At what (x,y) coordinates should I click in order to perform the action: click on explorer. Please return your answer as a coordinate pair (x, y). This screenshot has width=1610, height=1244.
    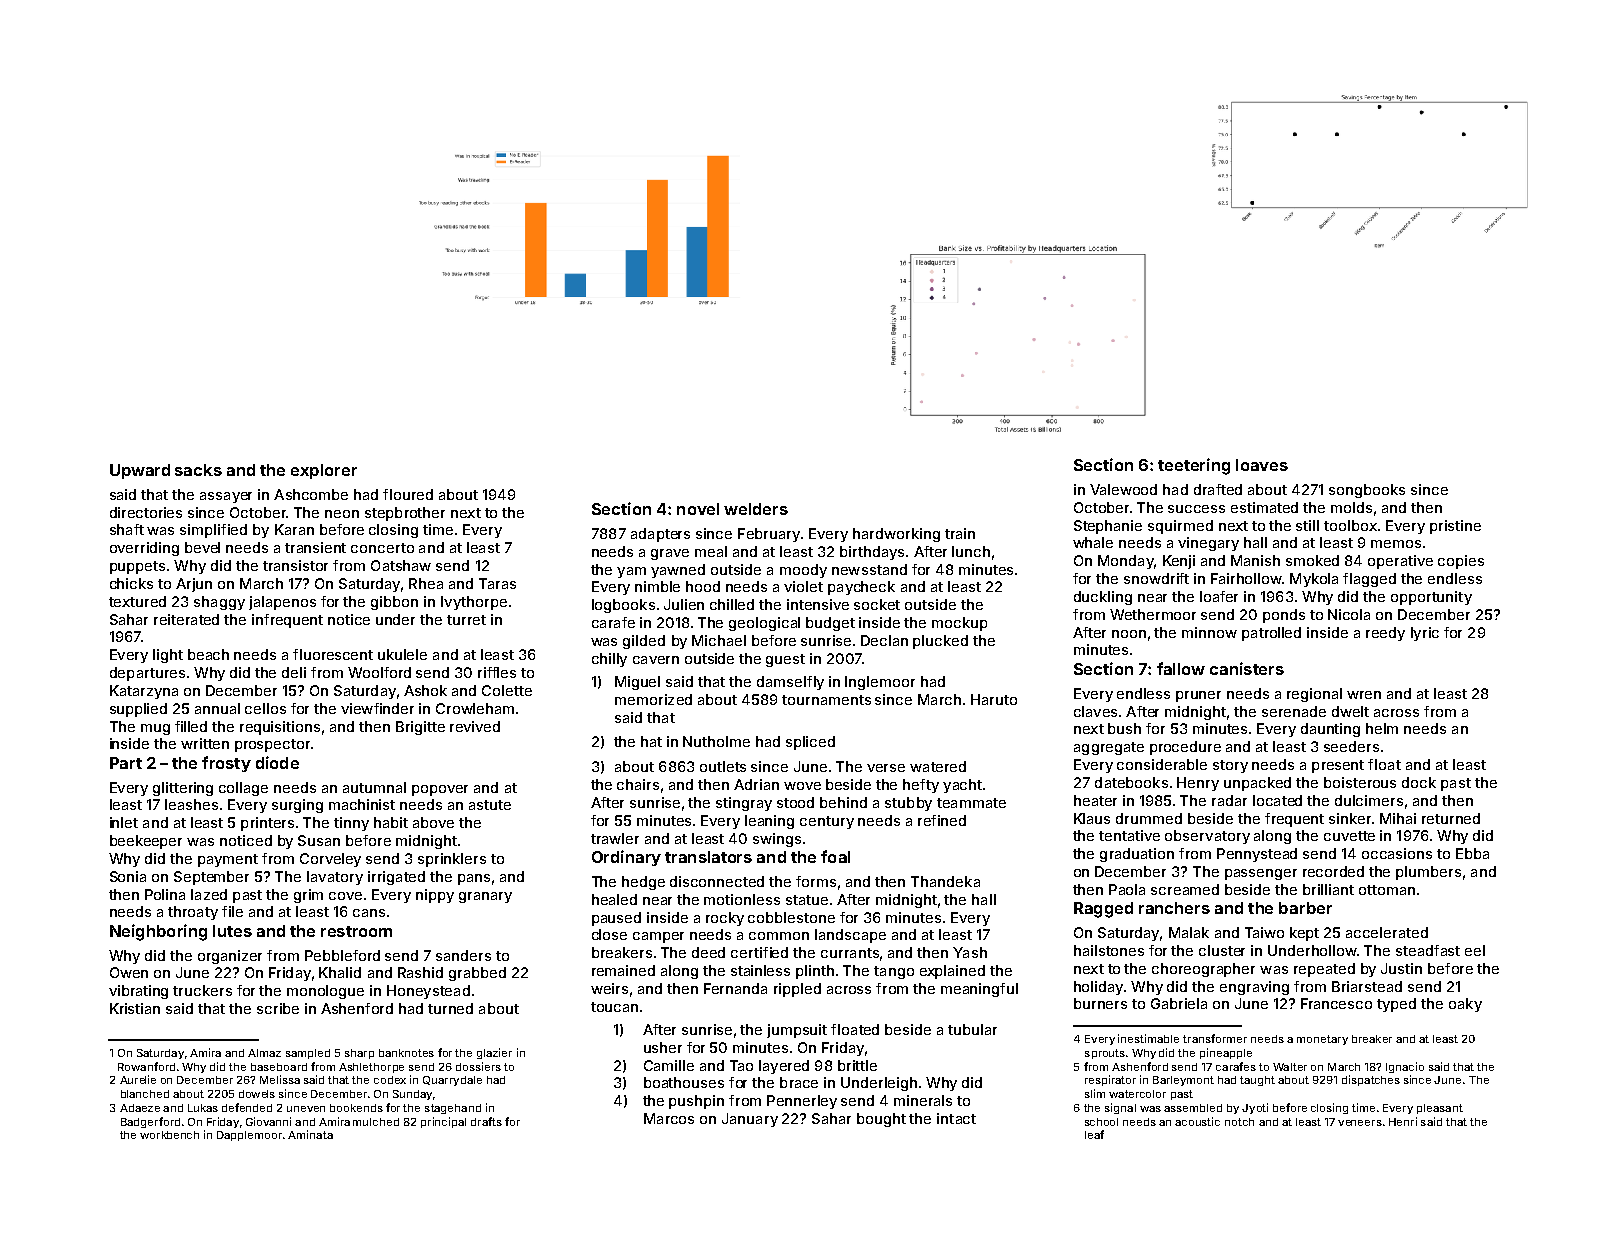
    Looking at the image, I should click on (324, 471).
